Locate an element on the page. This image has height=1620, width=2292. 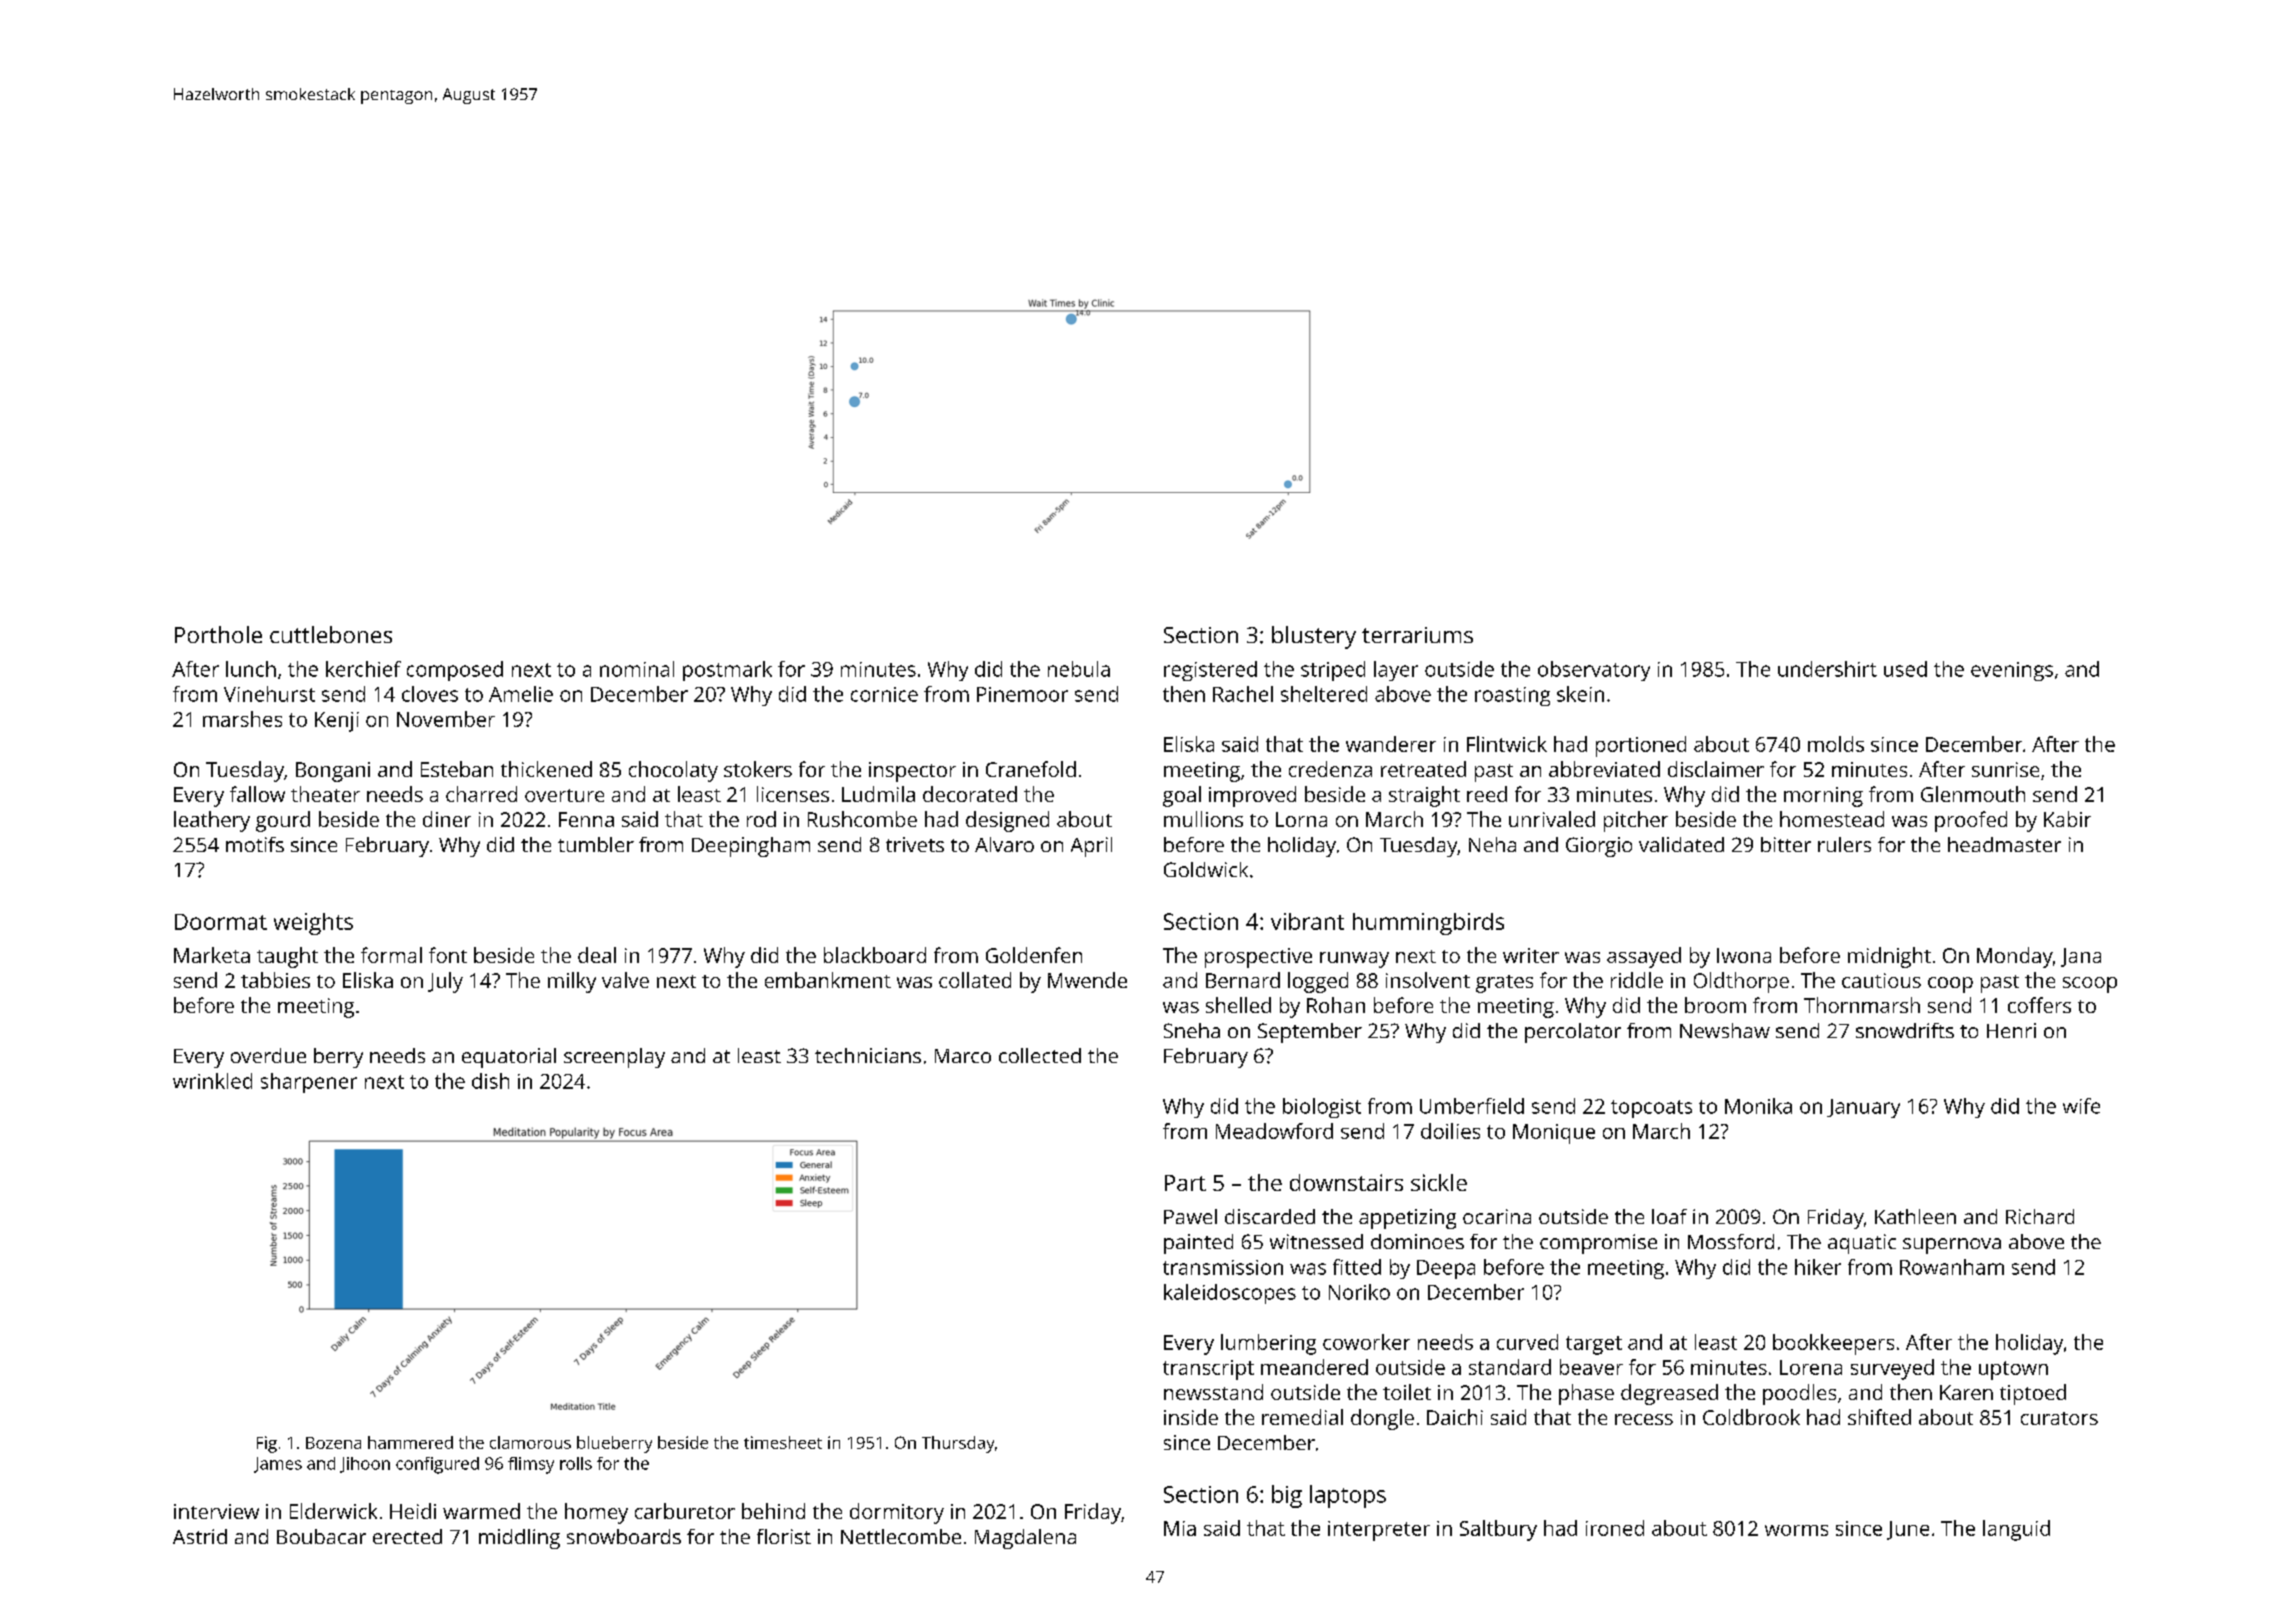
laptops is located at coordinates (1348, 1496).
